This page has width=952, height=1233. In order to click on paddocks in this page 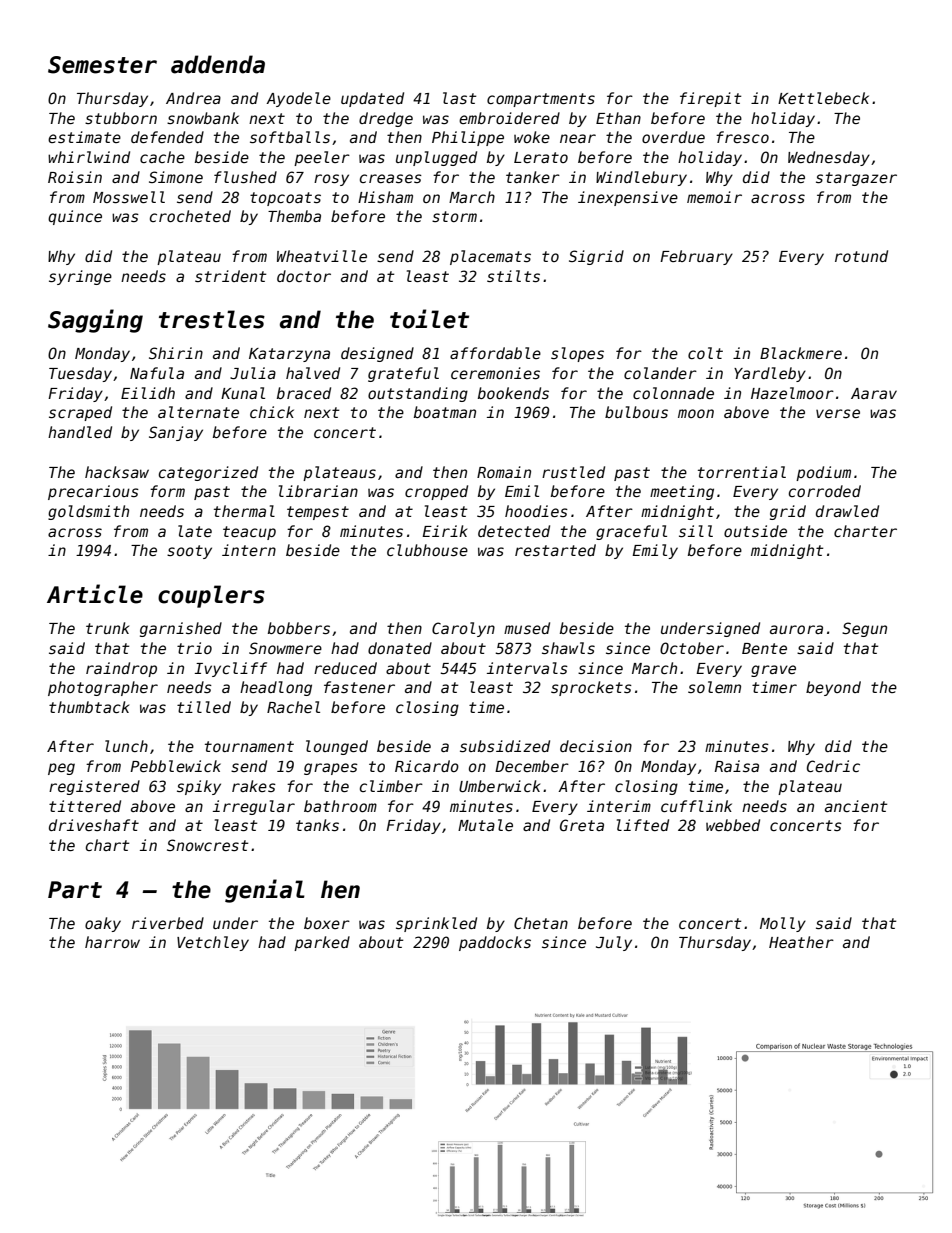, I will do `click(495, 943)`.
